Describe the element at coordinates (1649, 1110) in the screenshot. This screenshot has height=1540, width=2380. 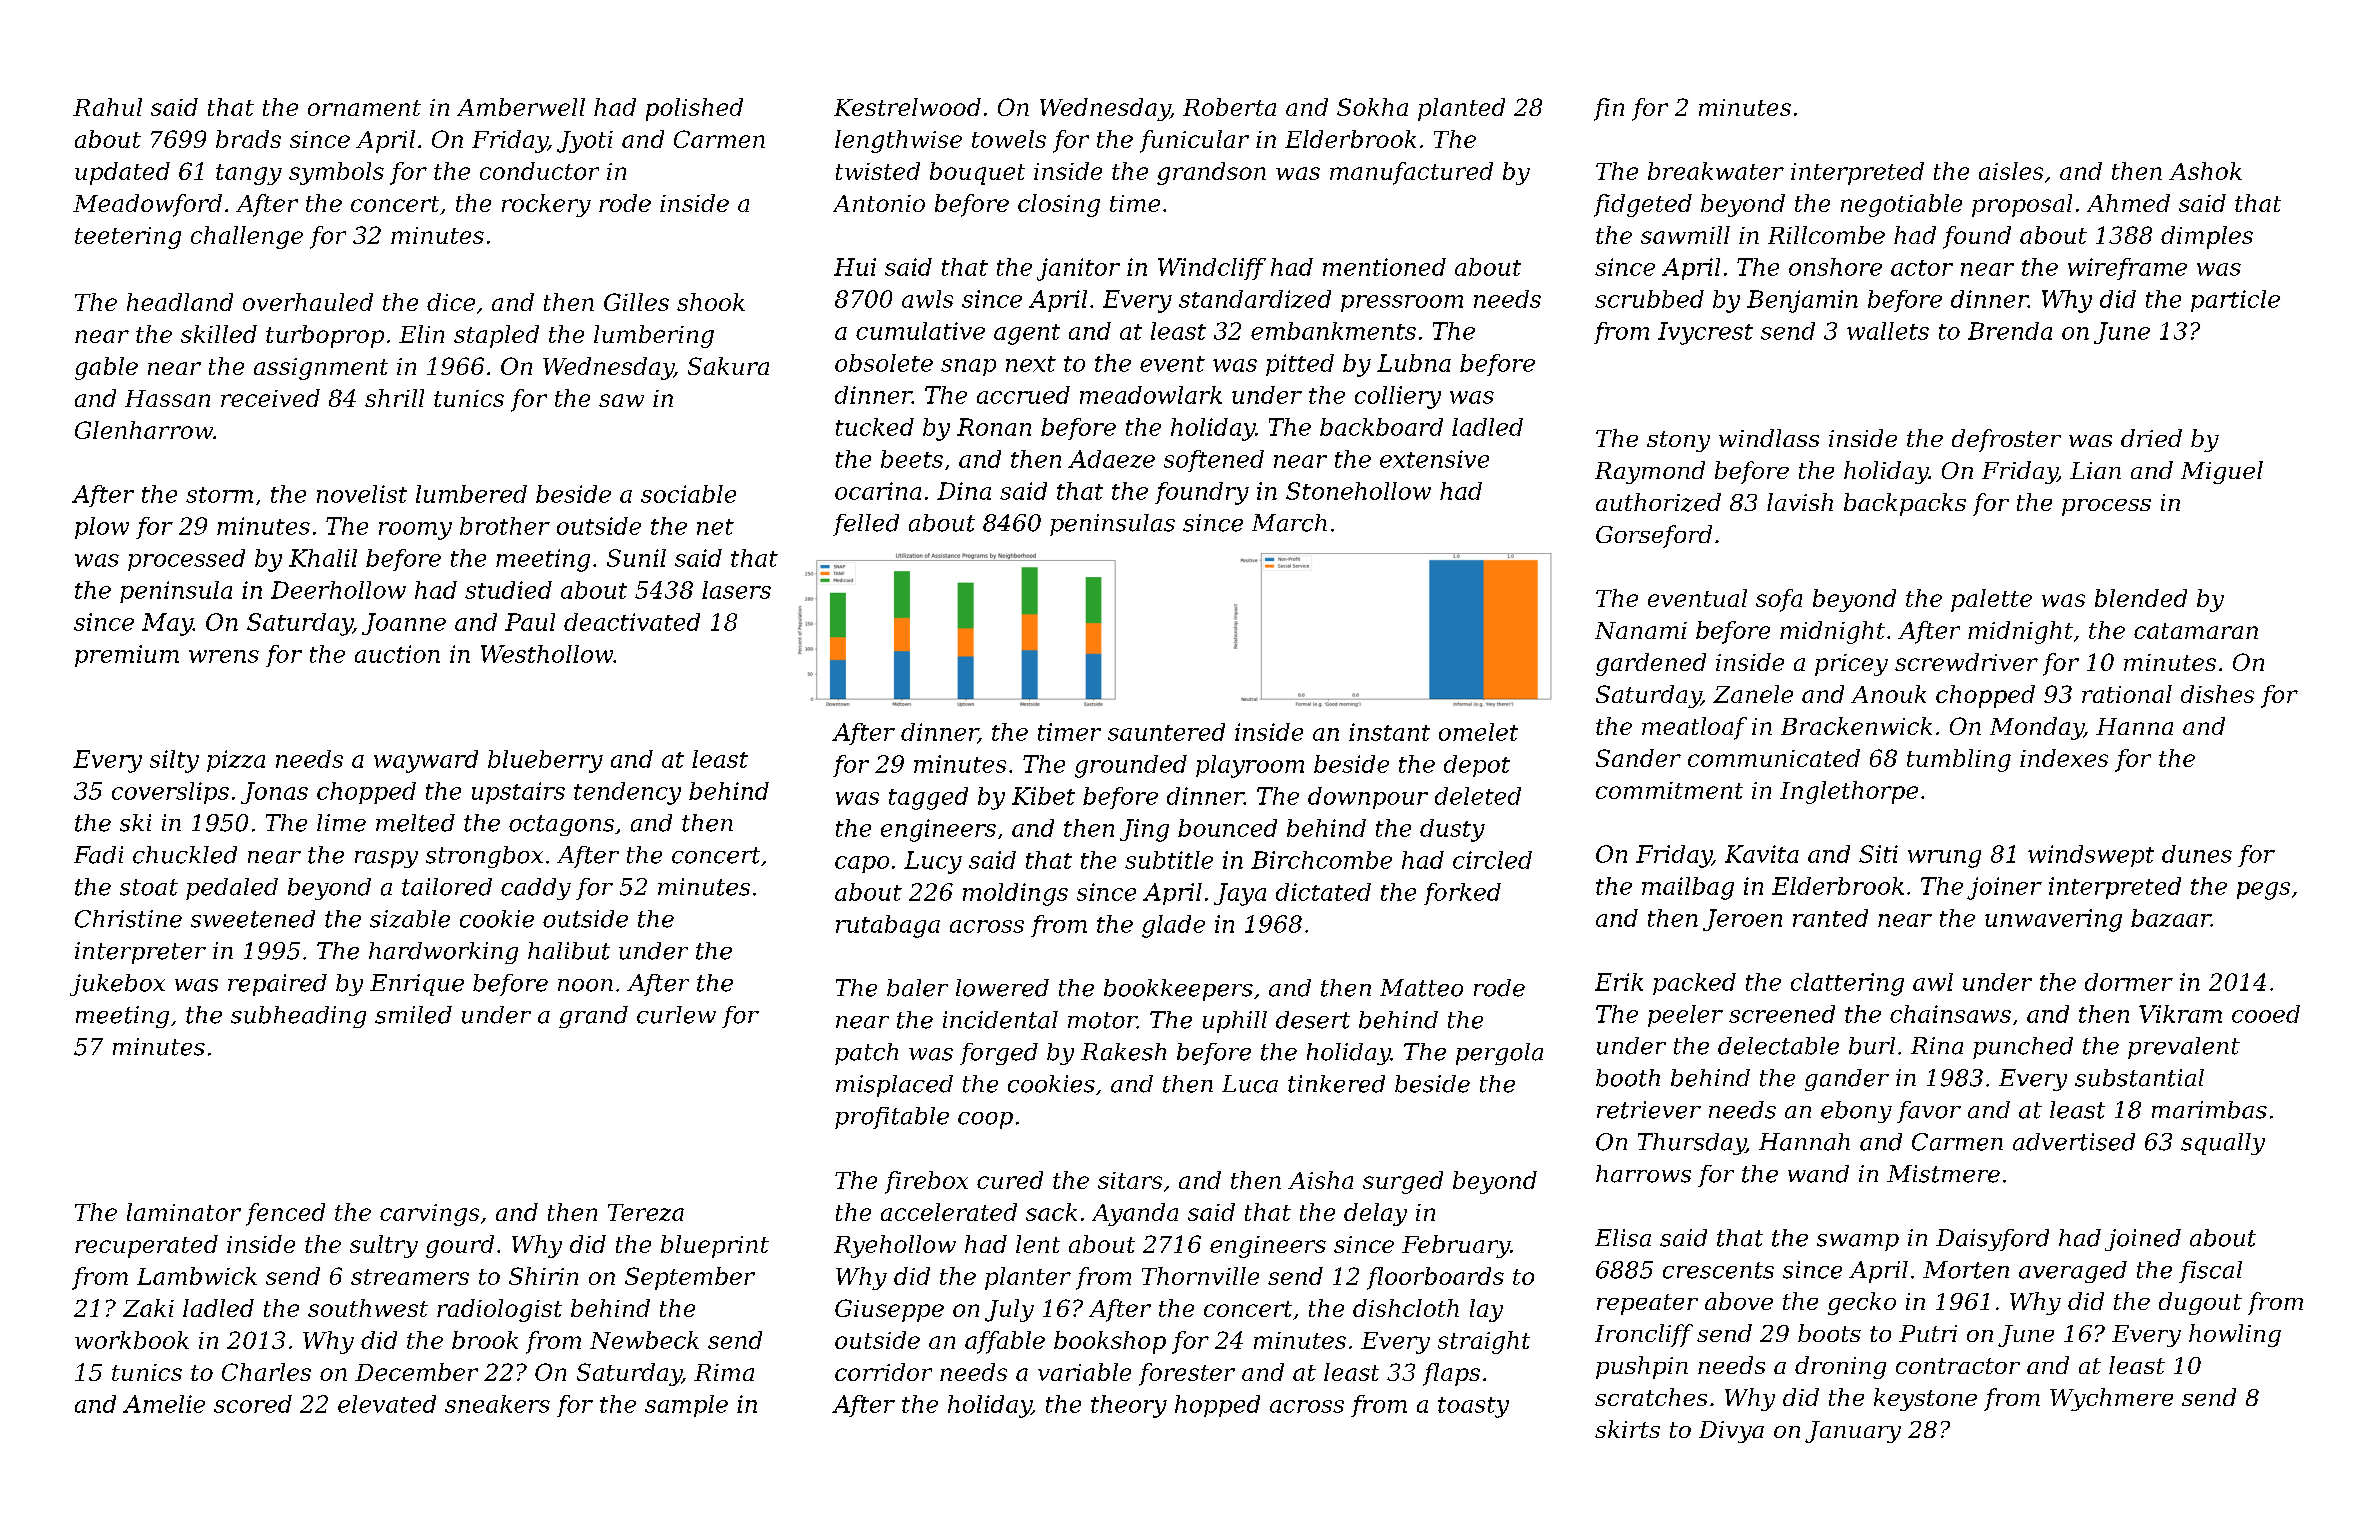
I see `retriever` at that location.
